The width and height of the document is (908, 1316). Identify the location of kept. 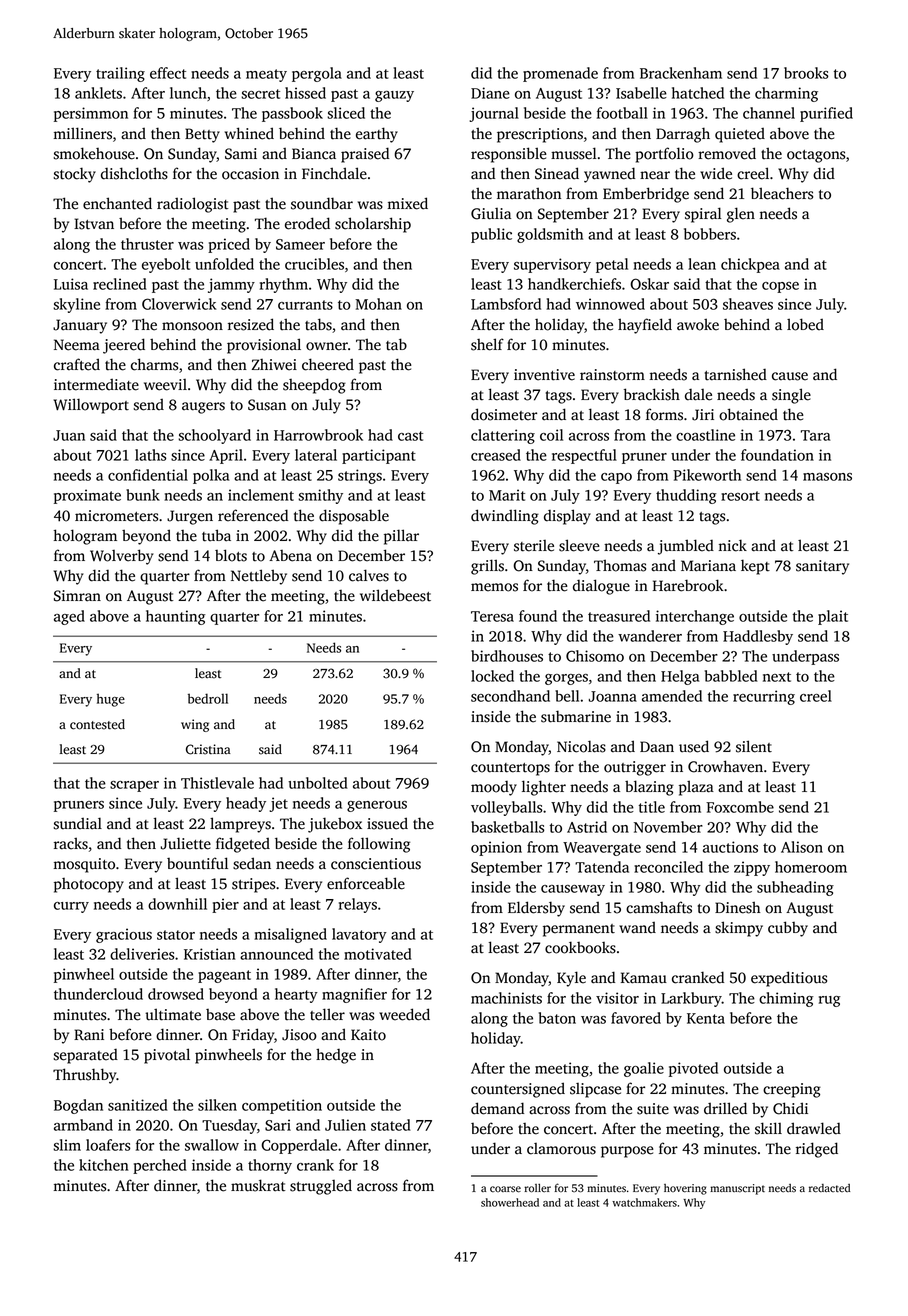
(755, 567).
